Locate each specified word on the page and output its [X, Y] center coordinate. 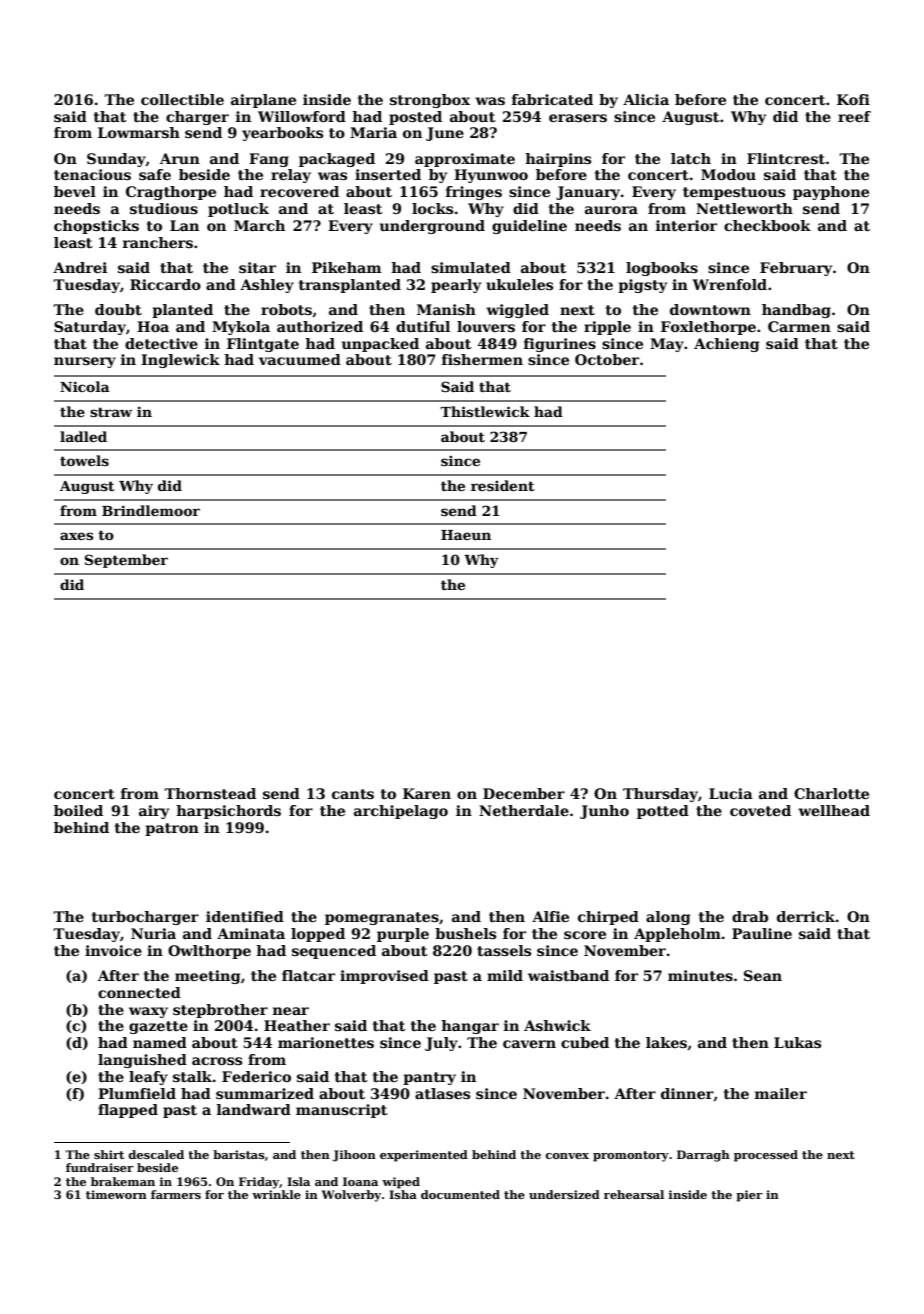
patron [172, 829]
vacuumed [300, 359]
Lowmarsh [139, 132]
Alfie [550, 916]
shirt [109, 1154]
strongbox [430, 101]
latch [691, 158]
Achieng [726, 345]
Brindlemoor [151, 510]
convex [567, 1156]
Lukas [797, 1042]
